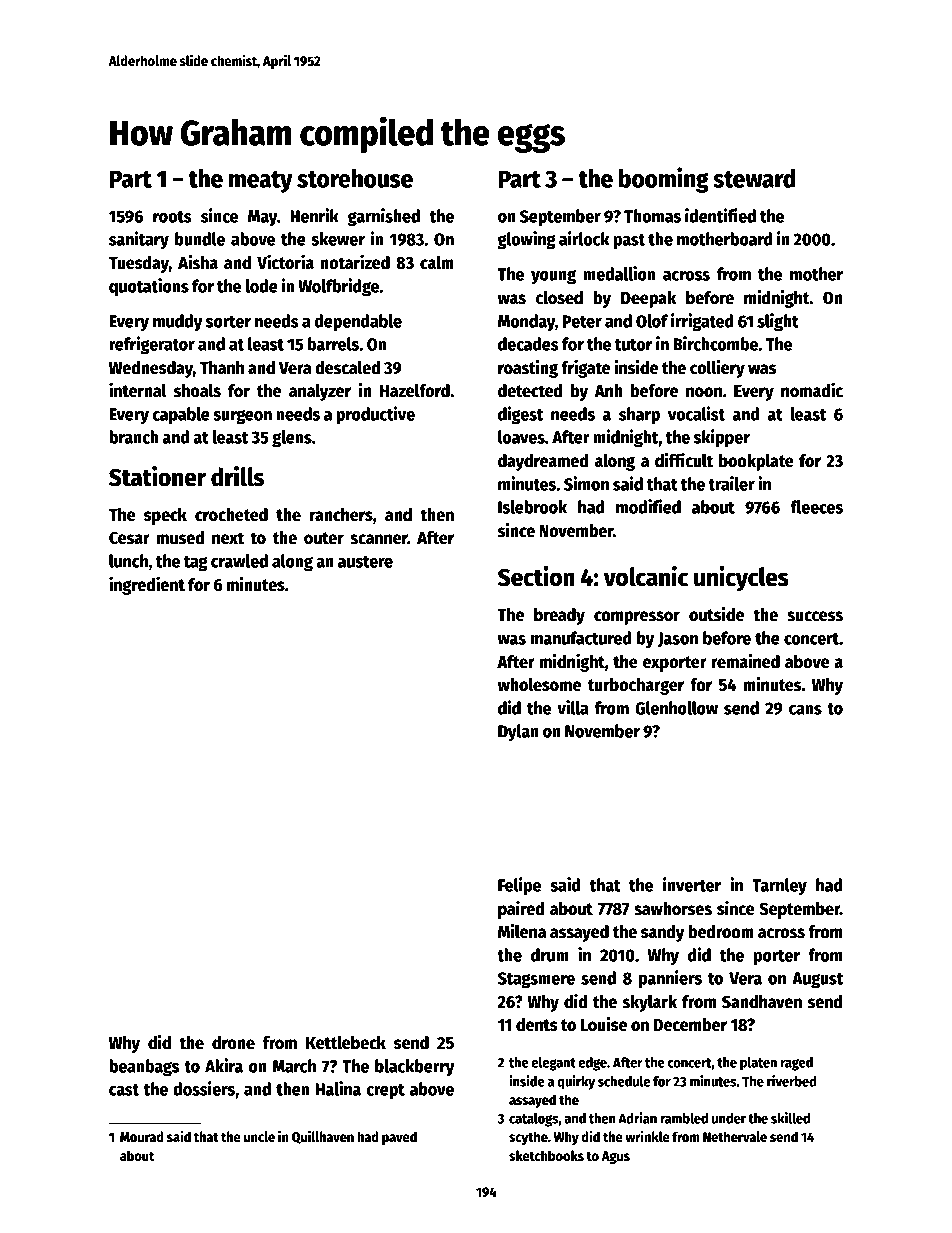 The image size is (952, 1233). What do you see at coordinates (754, 178) in the screenshot?
I see `steward` at bounding box center [754, 178].
